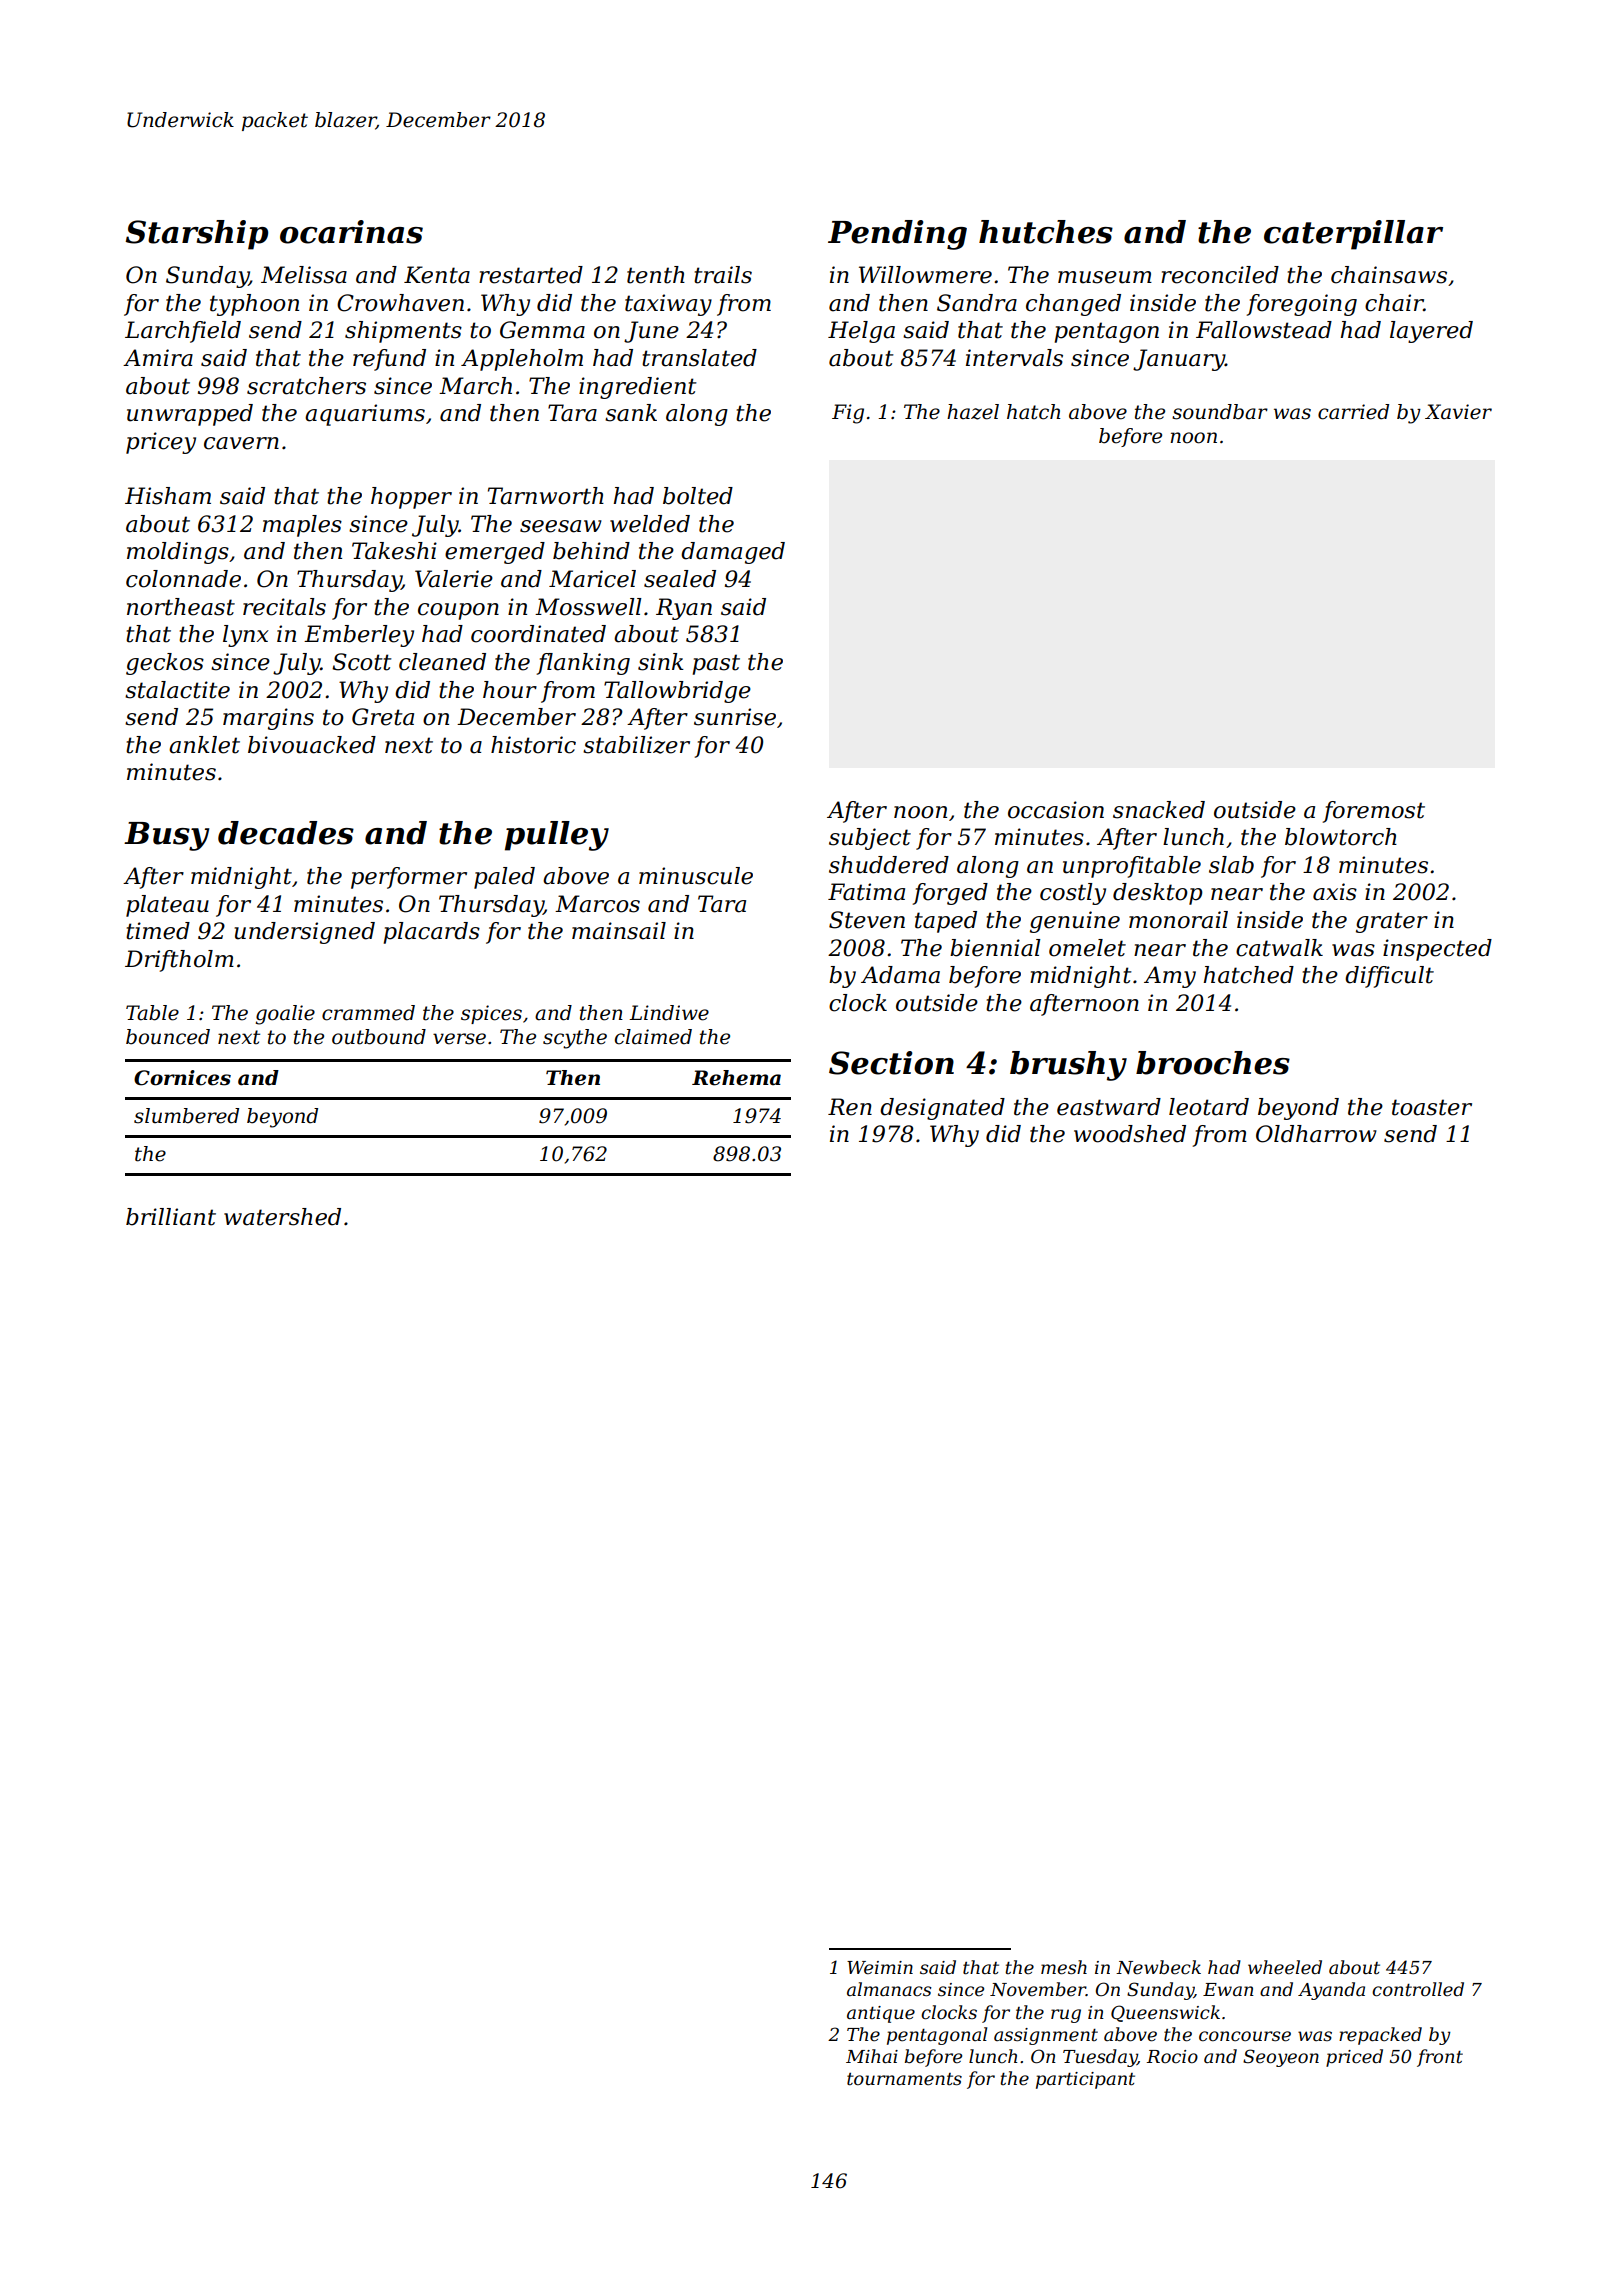  What do you see at coordinates (872, 2056) in the page?
I see `Mihai` at bounding box center [872, 2056].
